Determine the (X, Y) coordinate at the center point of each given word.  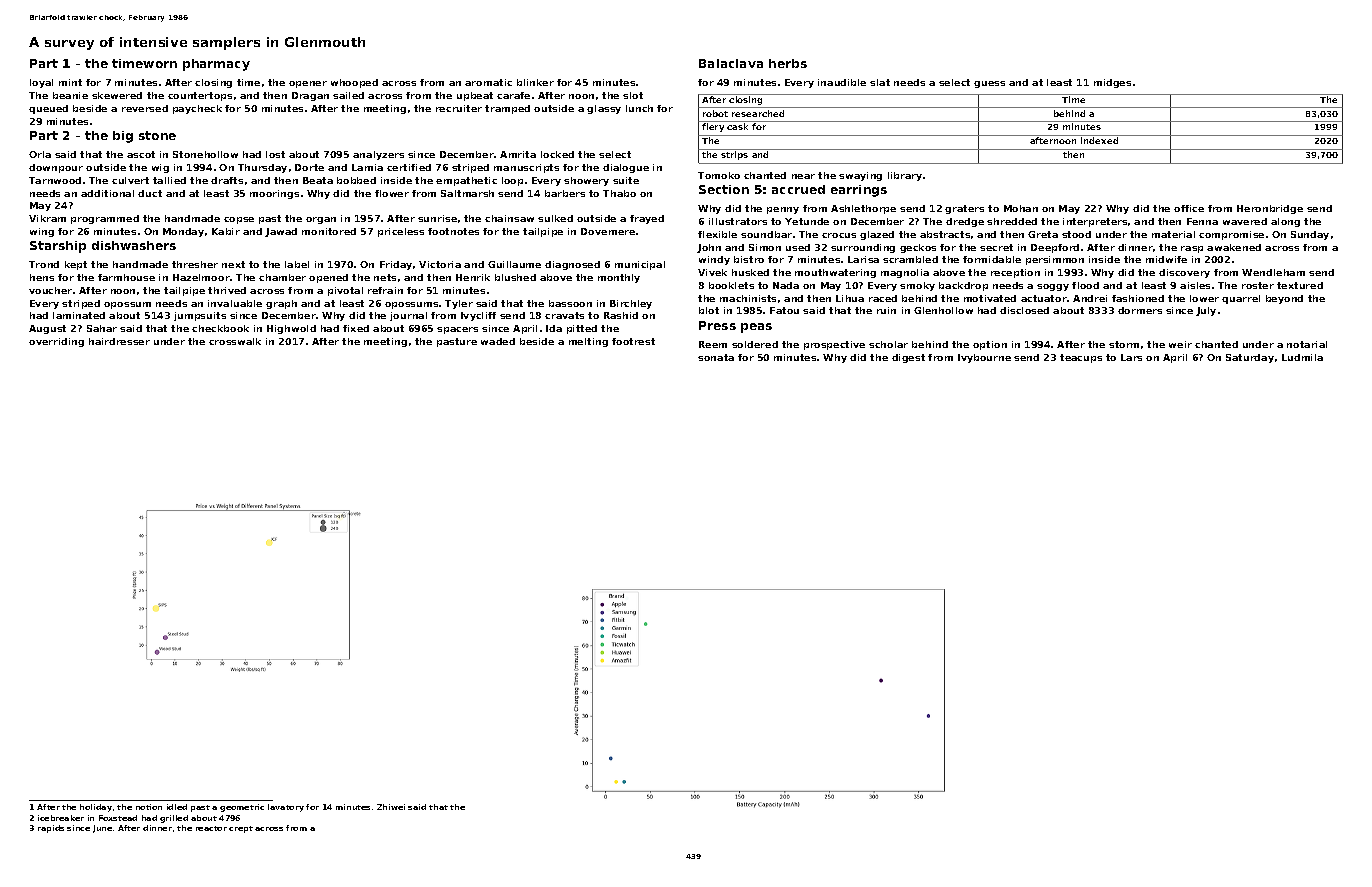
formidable (992, 259)
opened (328, 278)
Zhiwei (391, 807)
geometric (242, 808)
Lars (1131, 357)
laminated (79, 315)
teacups (1081, 358)
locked (557, 154)
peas (756, 328)
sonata (716, 357)
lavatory (286, 808)
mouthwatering (835, 273)
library (905, 176)
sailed (348, 95)
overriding (56, 342)
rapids (51, 829)
